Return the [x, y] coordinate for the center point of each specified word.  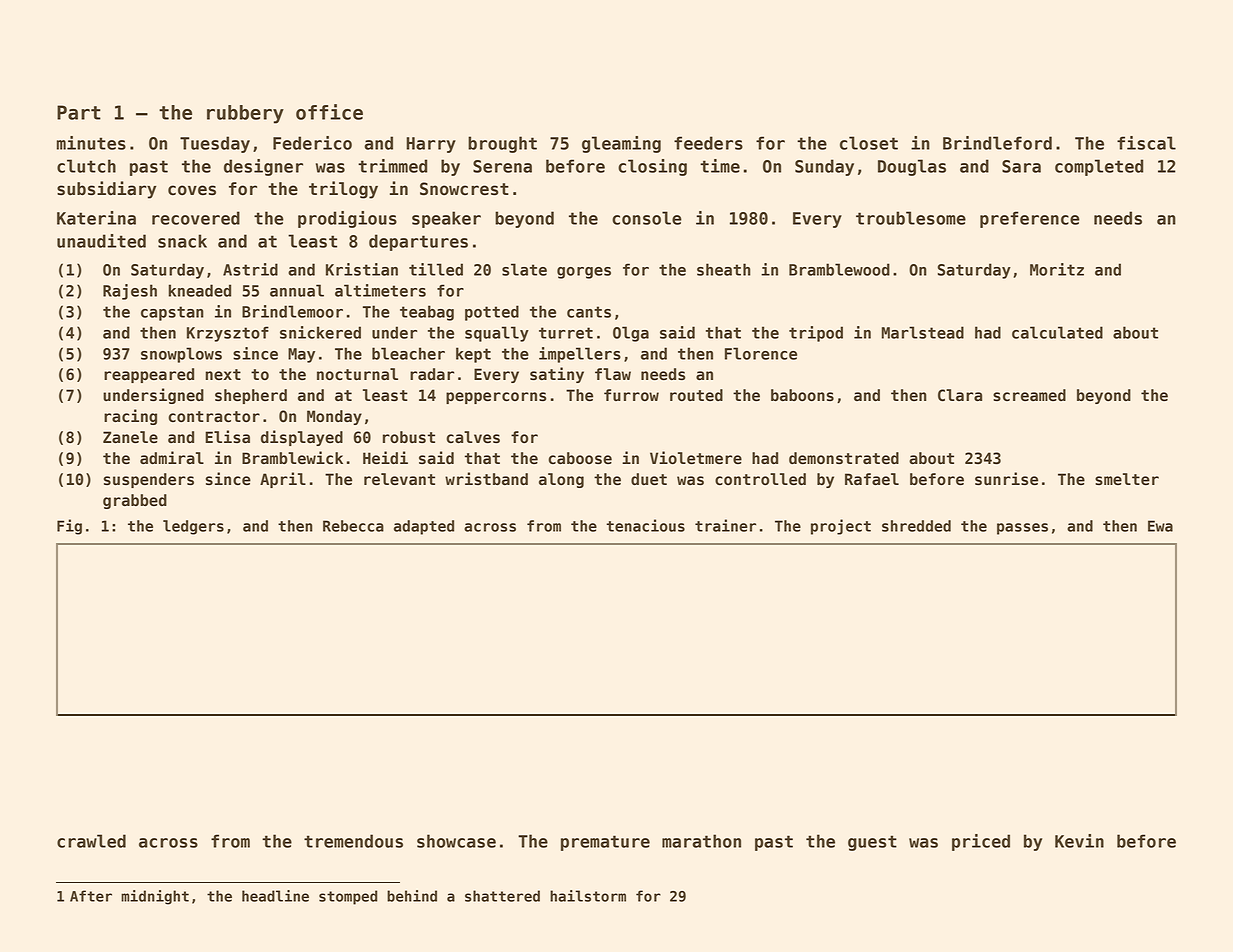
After [91, 896]
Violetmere [696, 458]
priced [981, 842]
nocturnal [357, 374]
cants [589, 312]
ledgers [193, 527]
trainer [725, 525]
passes [1022, 529]
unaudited [101, 241]
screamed [1029, 395]
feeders [708, 143]
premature [605, 843]
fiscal [1146, 143]
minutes [91, 143]
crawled [91, 841]
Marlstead [923, 332]
